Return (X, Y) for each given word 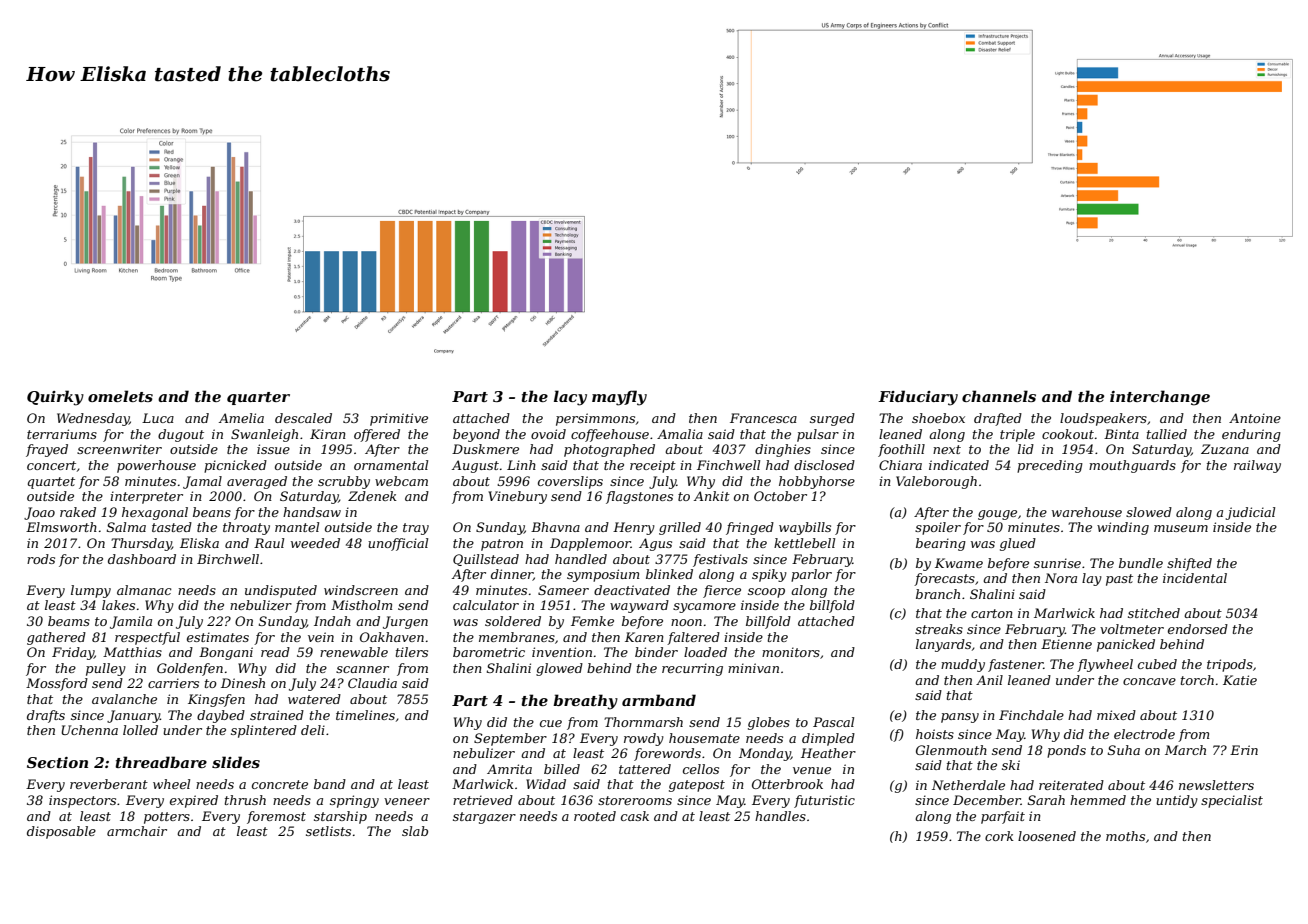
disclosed (824, 465)
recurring (692, 669)
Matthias (132, 652)
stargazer (484, 818)
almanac (144, 590)
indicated (959, 465)
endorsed (1198, 629)
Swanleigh (264, 435)
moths (1125, 836)
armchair (137, 831)
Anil (989, 680)
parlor (811, 575)
